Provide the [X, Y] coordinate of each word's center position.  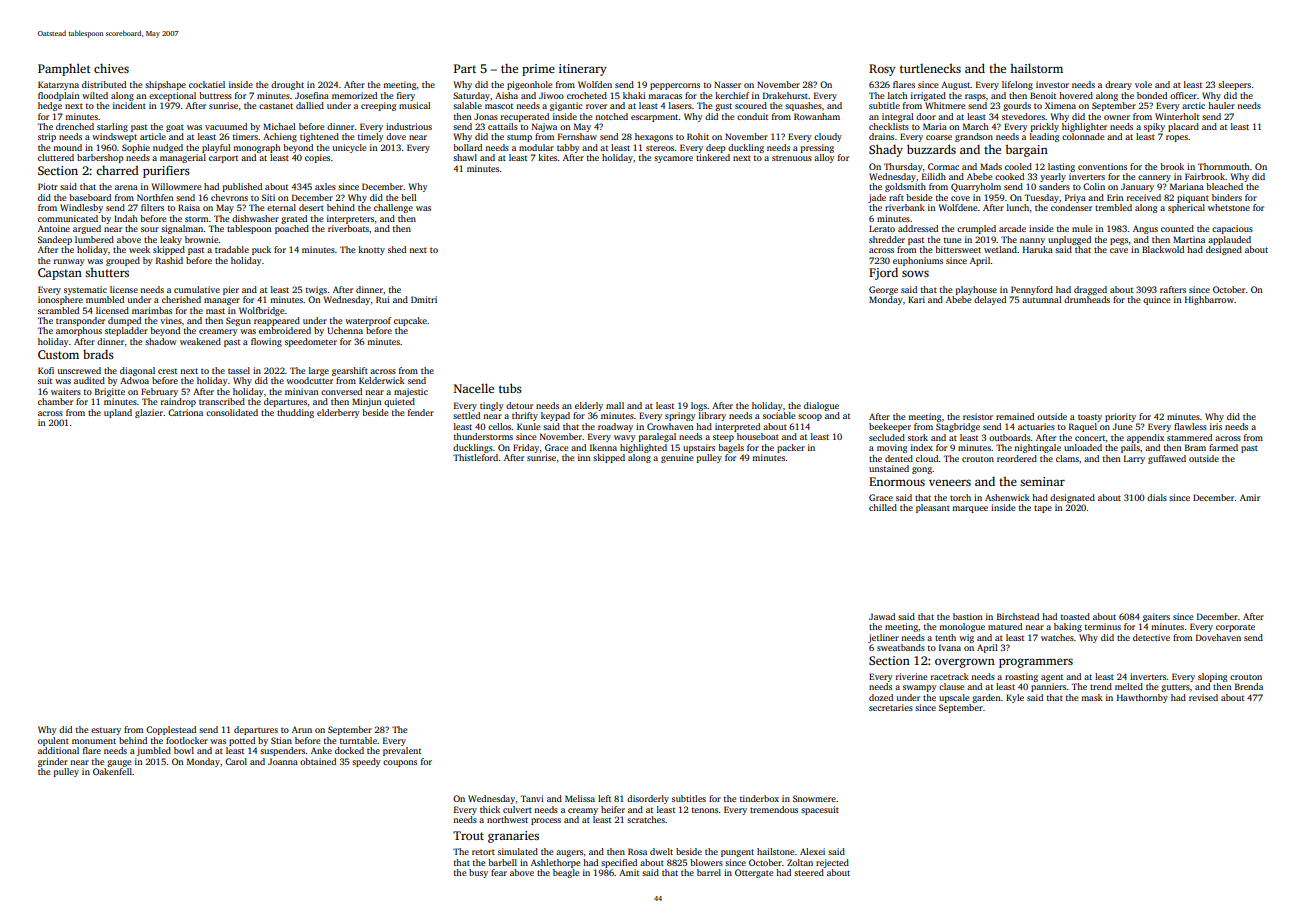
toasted [1075, 616]
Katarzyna [58, 85]
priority [1120, 417]
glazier [149, 413]
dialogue [821, 406]
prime [538, 70]
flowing [266, 342]
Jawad [882, 616]
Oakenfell [112, 771]
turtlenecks [930, 68]
